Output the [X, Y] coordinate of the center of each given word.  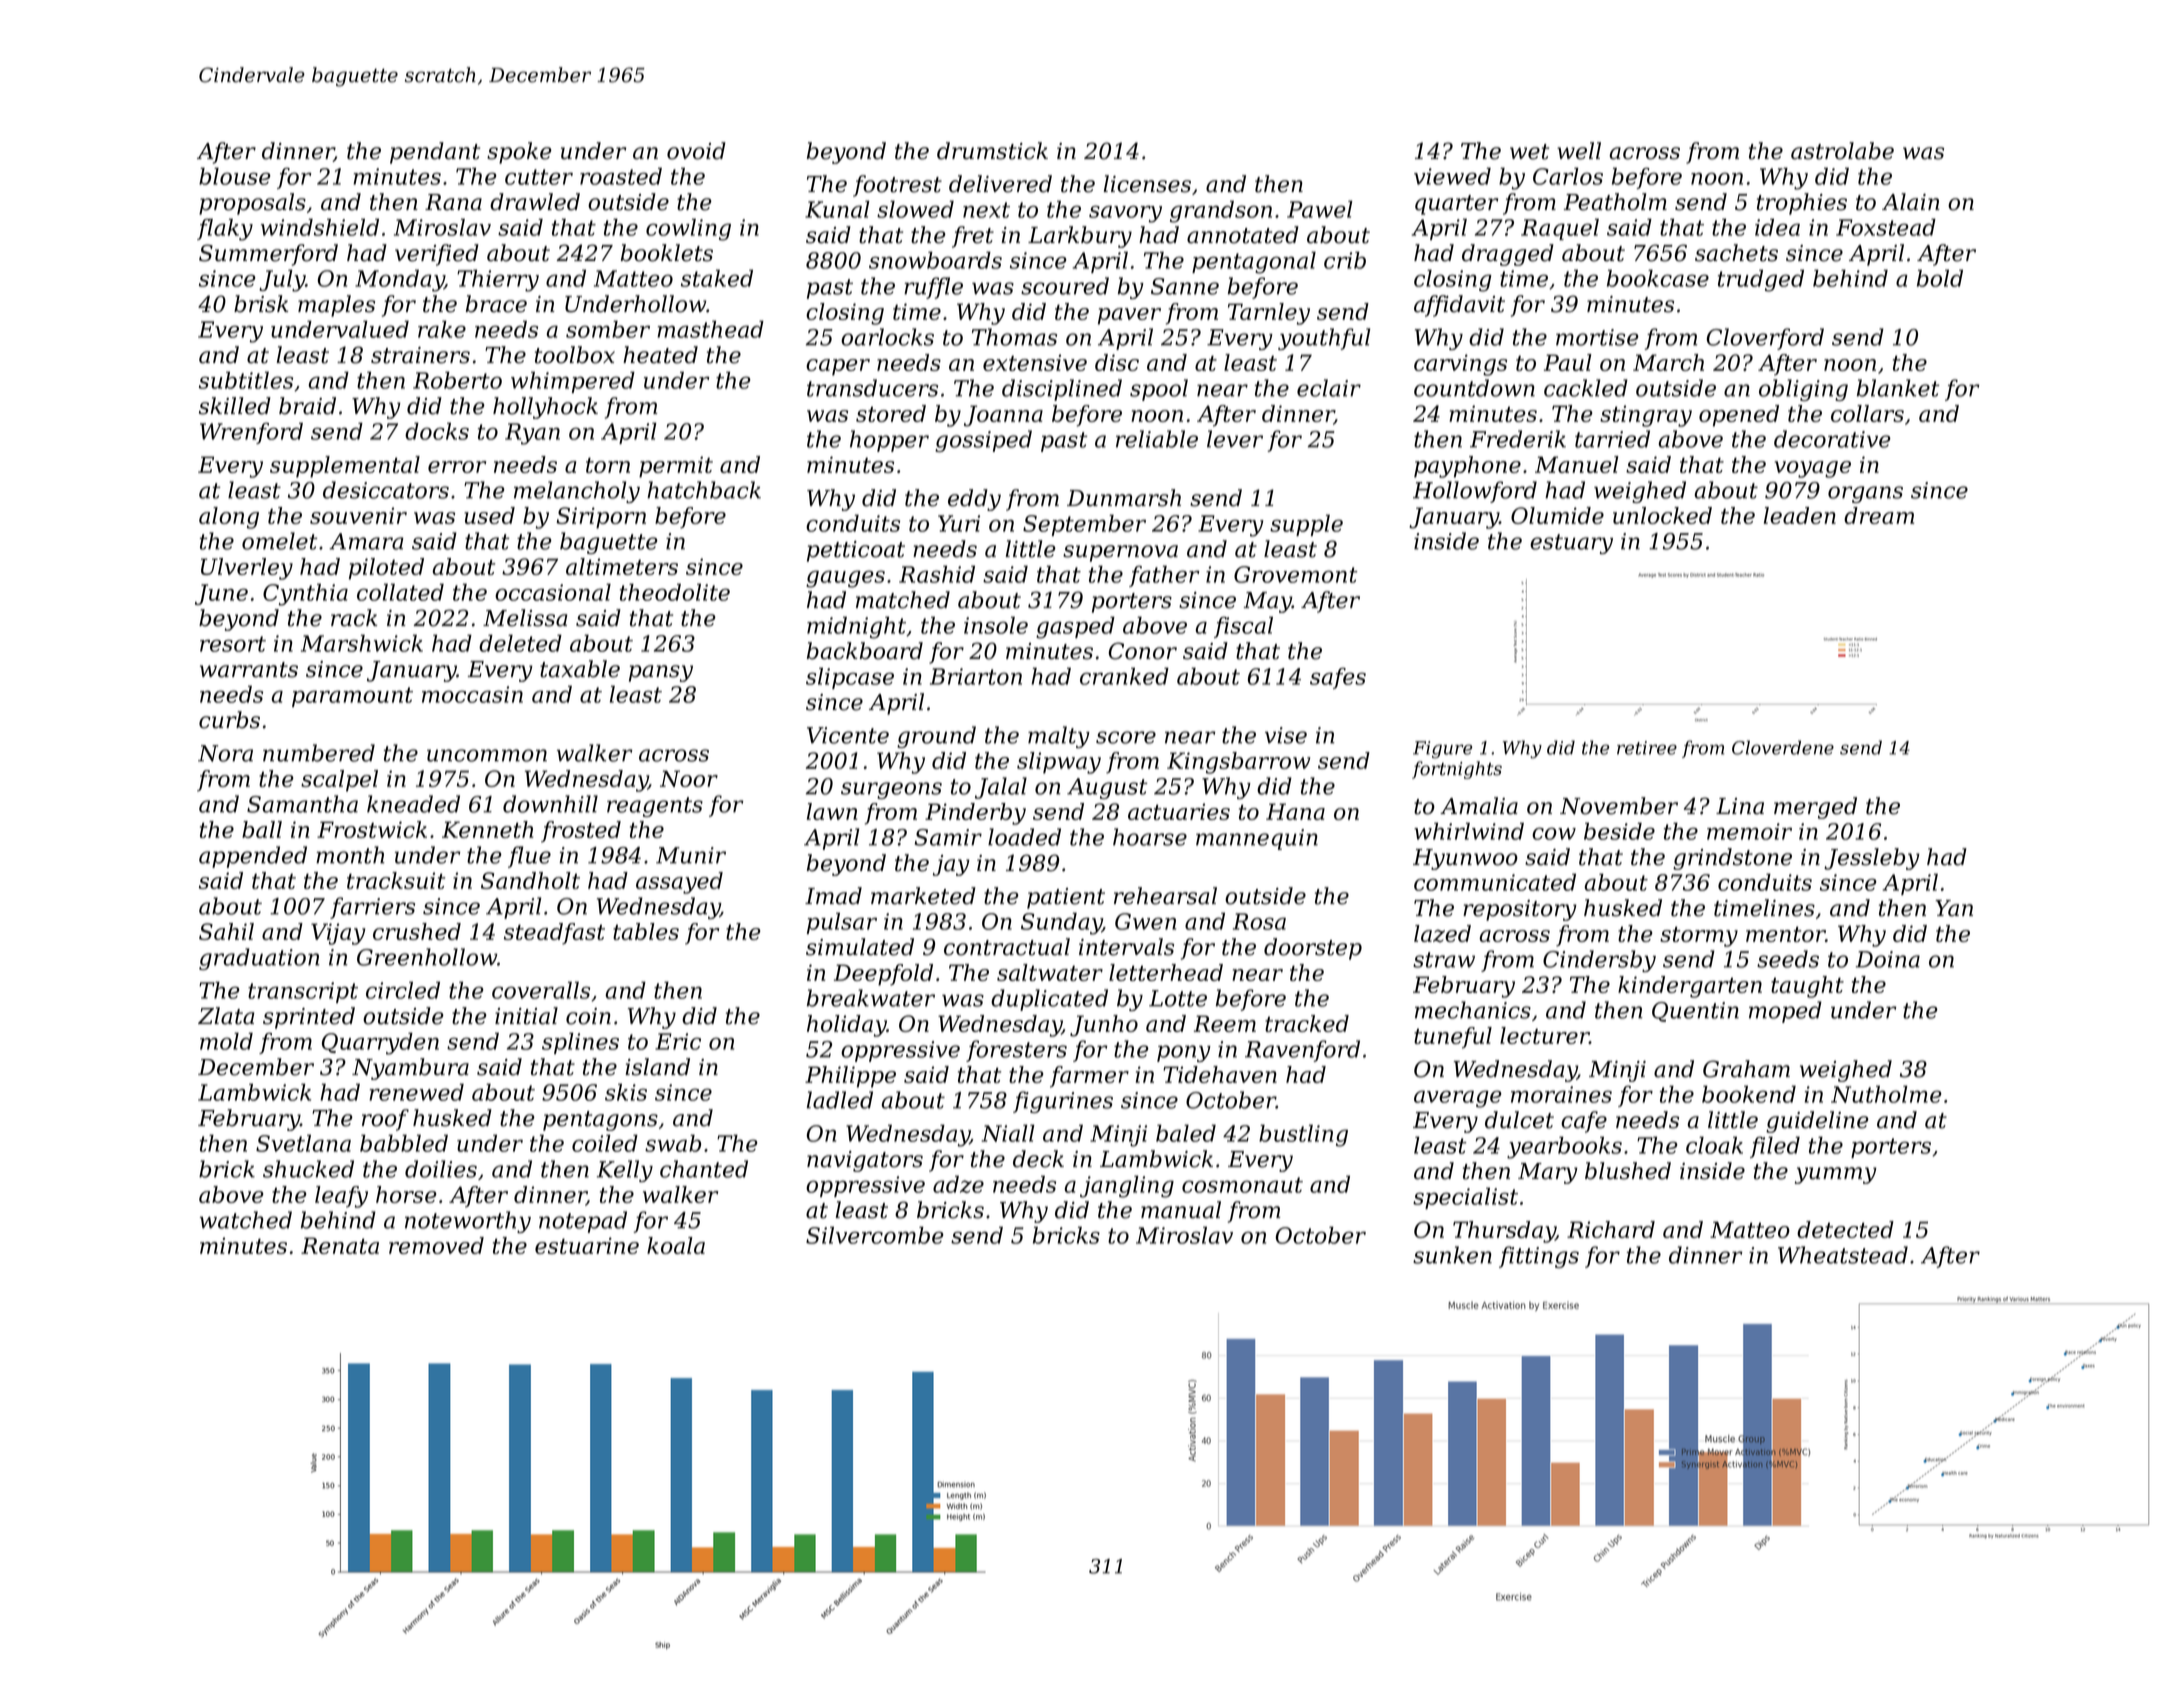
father [1164, 576]
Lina [1740, 806]
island [657, 1067]
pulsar [842, 923]
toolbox [575, 355]
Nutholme [1886, 1094]
